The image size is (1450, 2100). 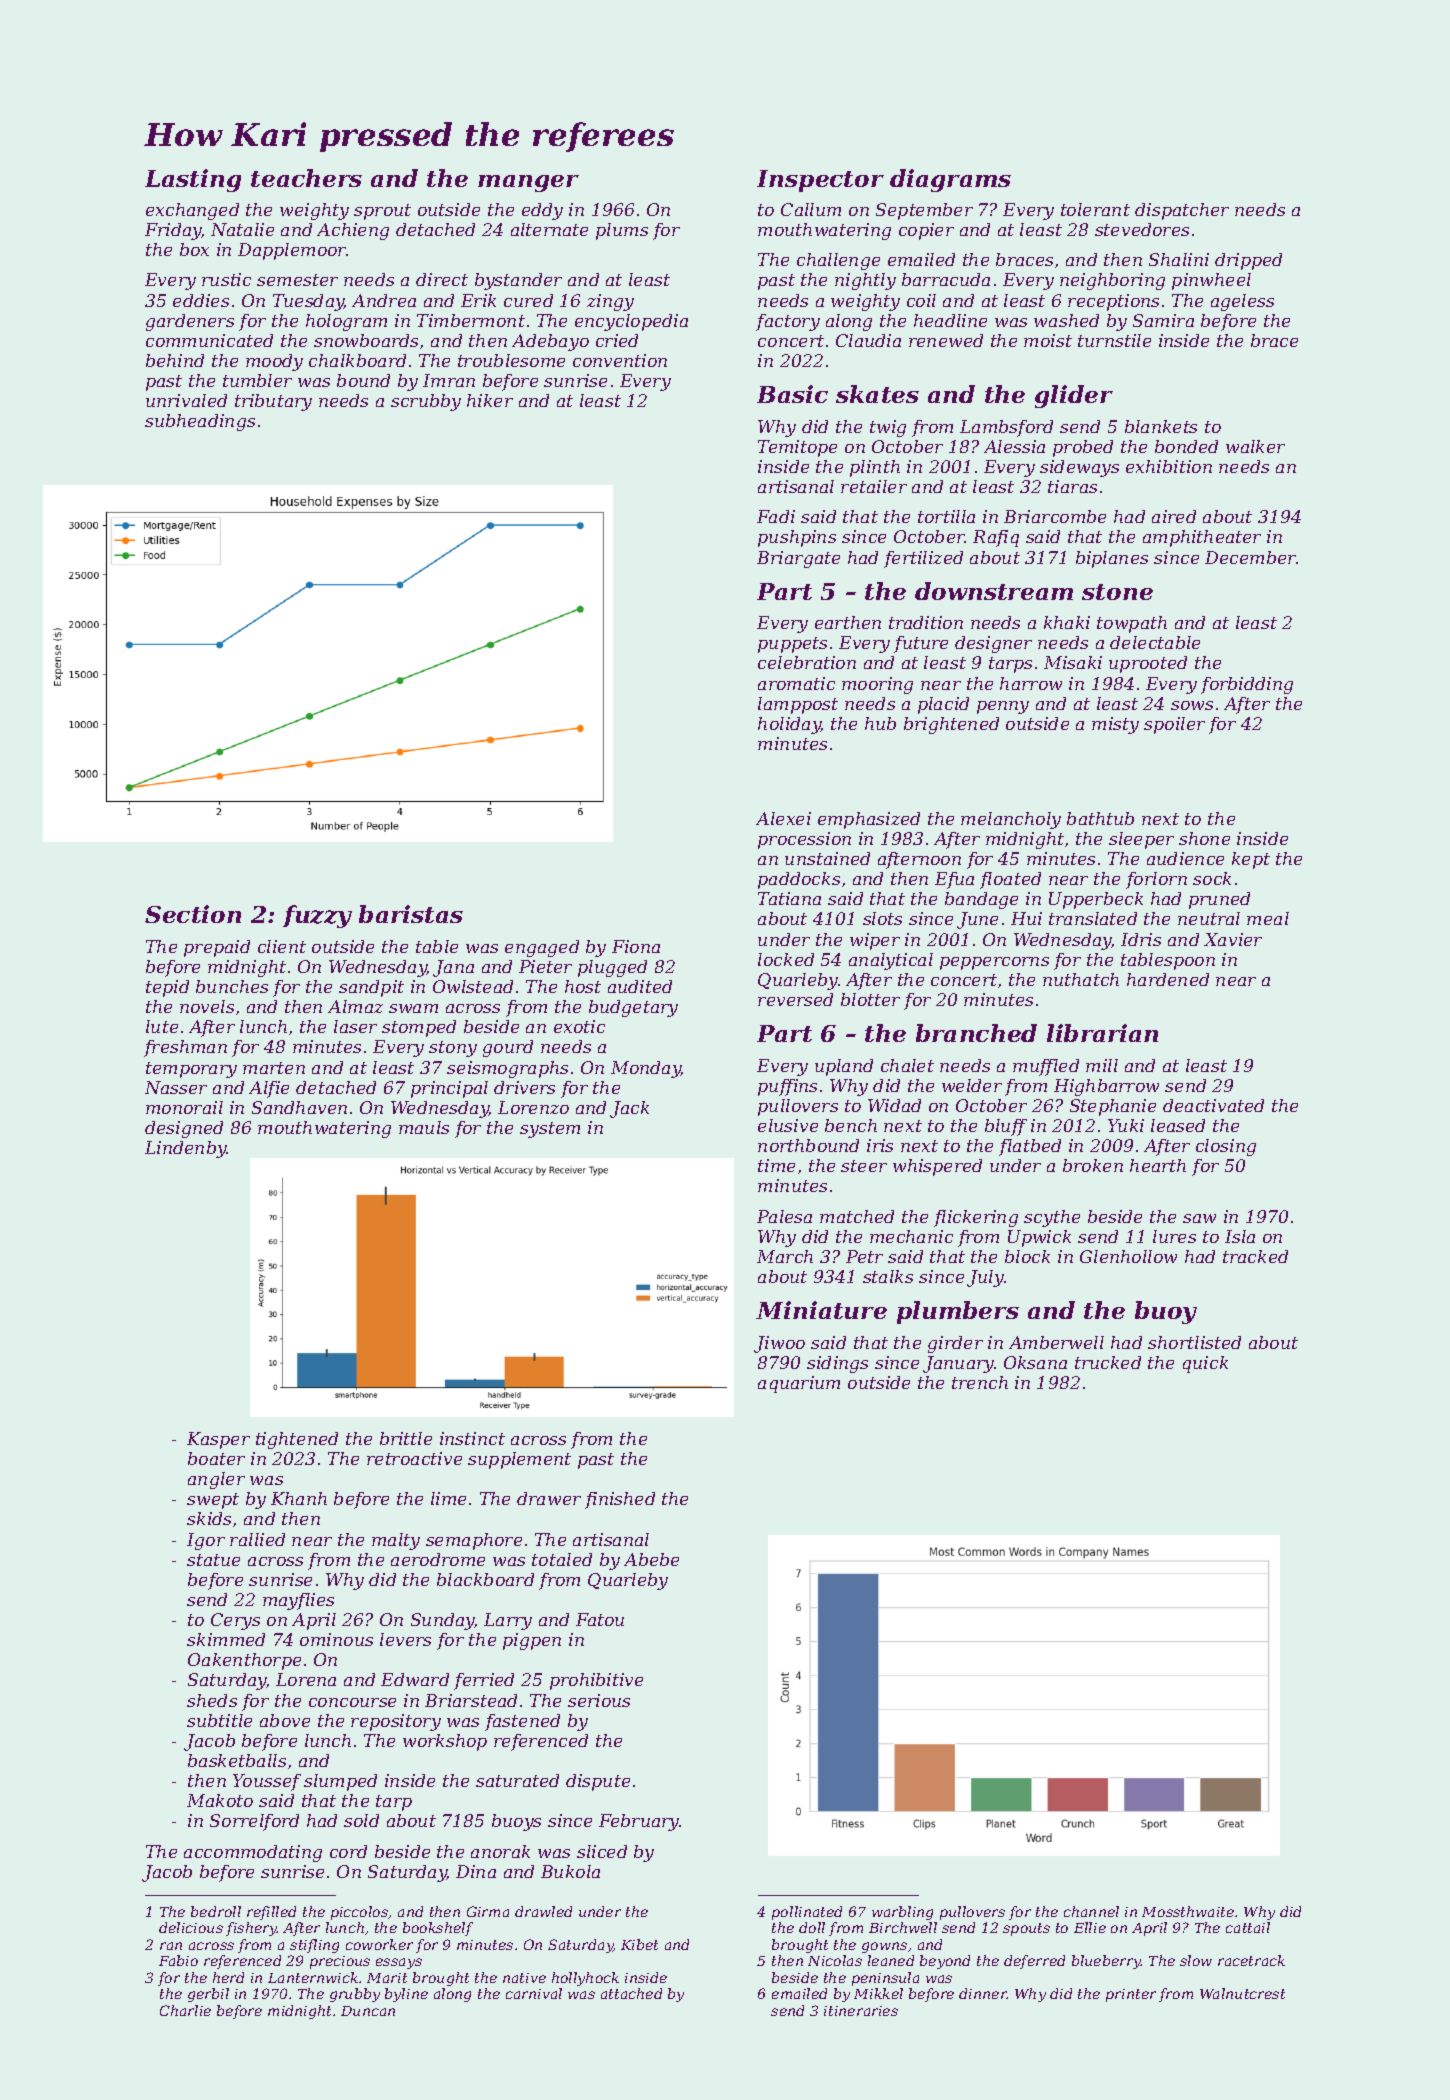 I want to click on dispatcher, so click(x=1182, y=211).
